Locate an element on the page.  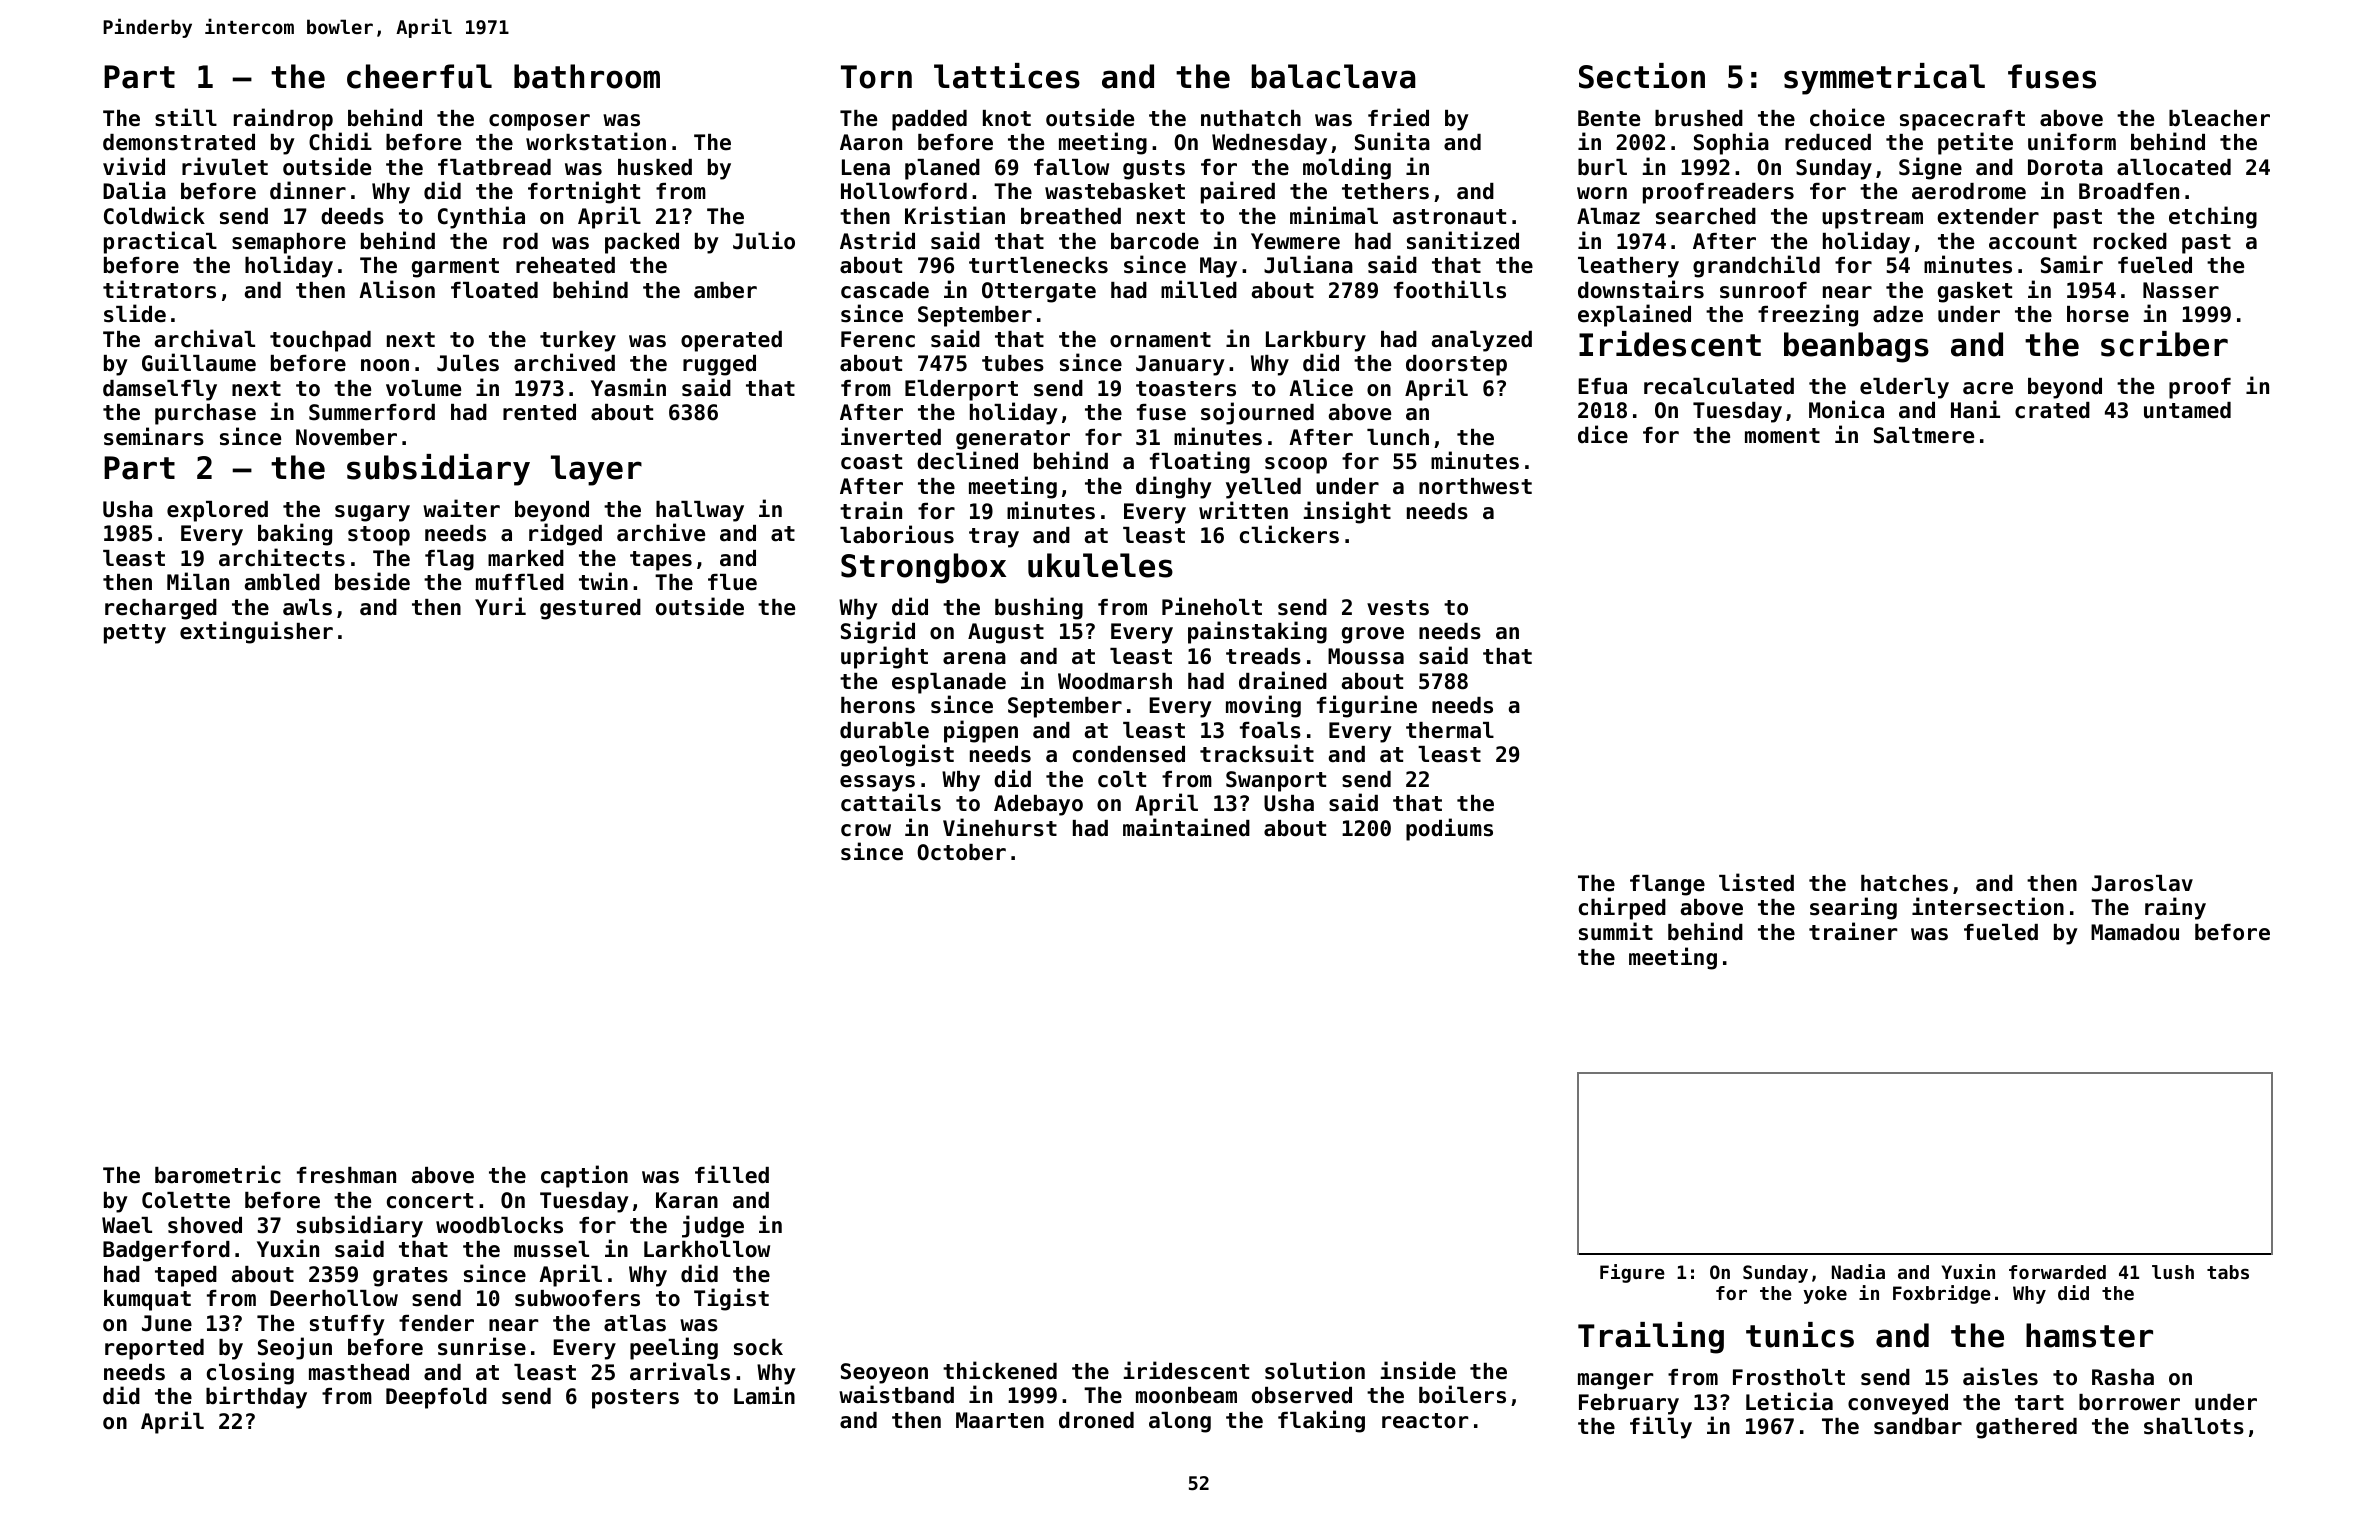
posters is located at coordinates (635, 1399).
